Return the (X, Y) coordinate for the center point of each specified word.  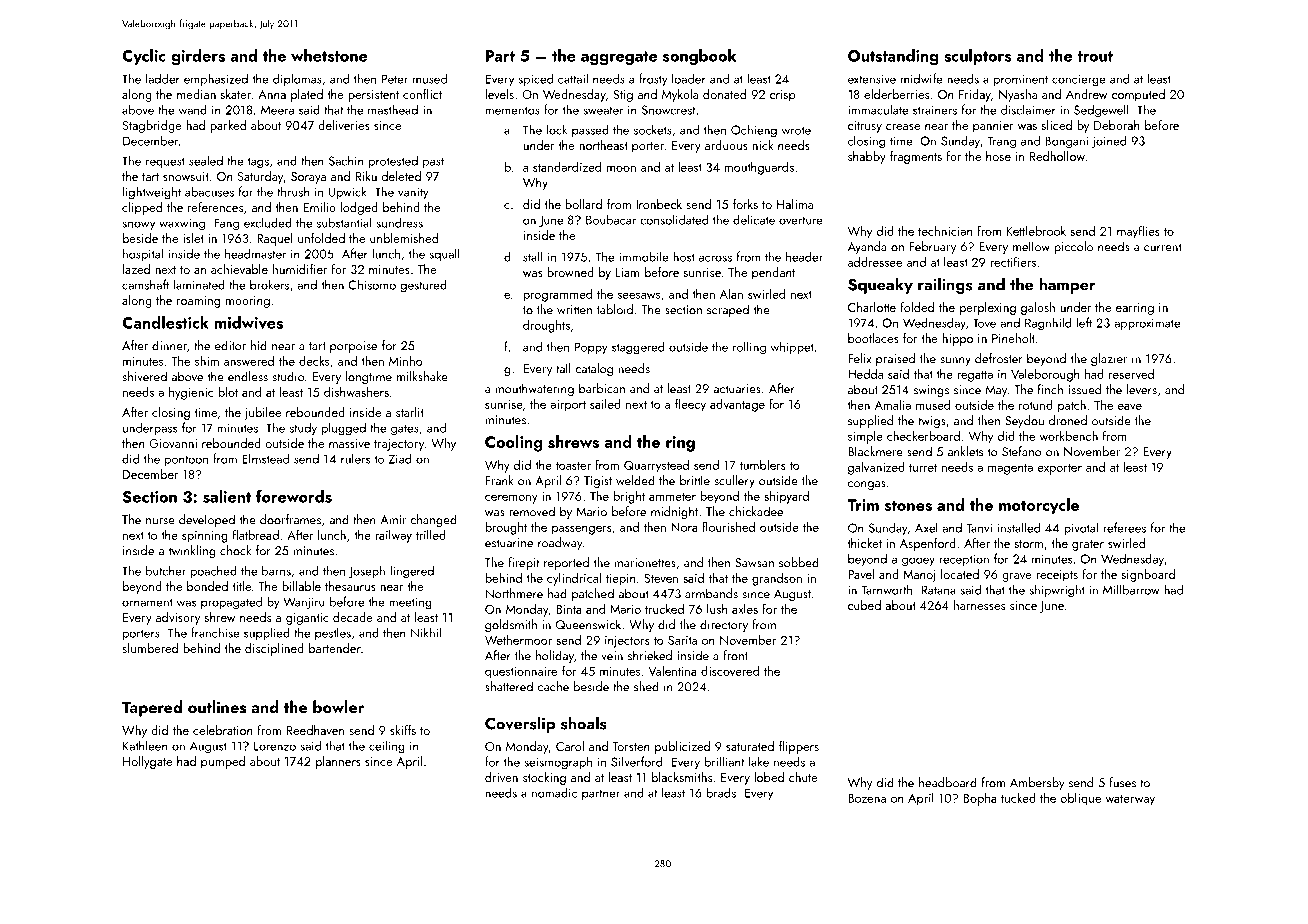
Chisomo (372, 285)
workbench (1069, 436)
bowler (338, 706)
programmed (557, 295)
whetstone (329, 55)
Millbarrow (1131, 589)
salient (227, 496)
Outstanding (893, 57)
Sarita (682, 640)
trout (1095, 56)
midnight (674, 512)
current (1163, 247)
